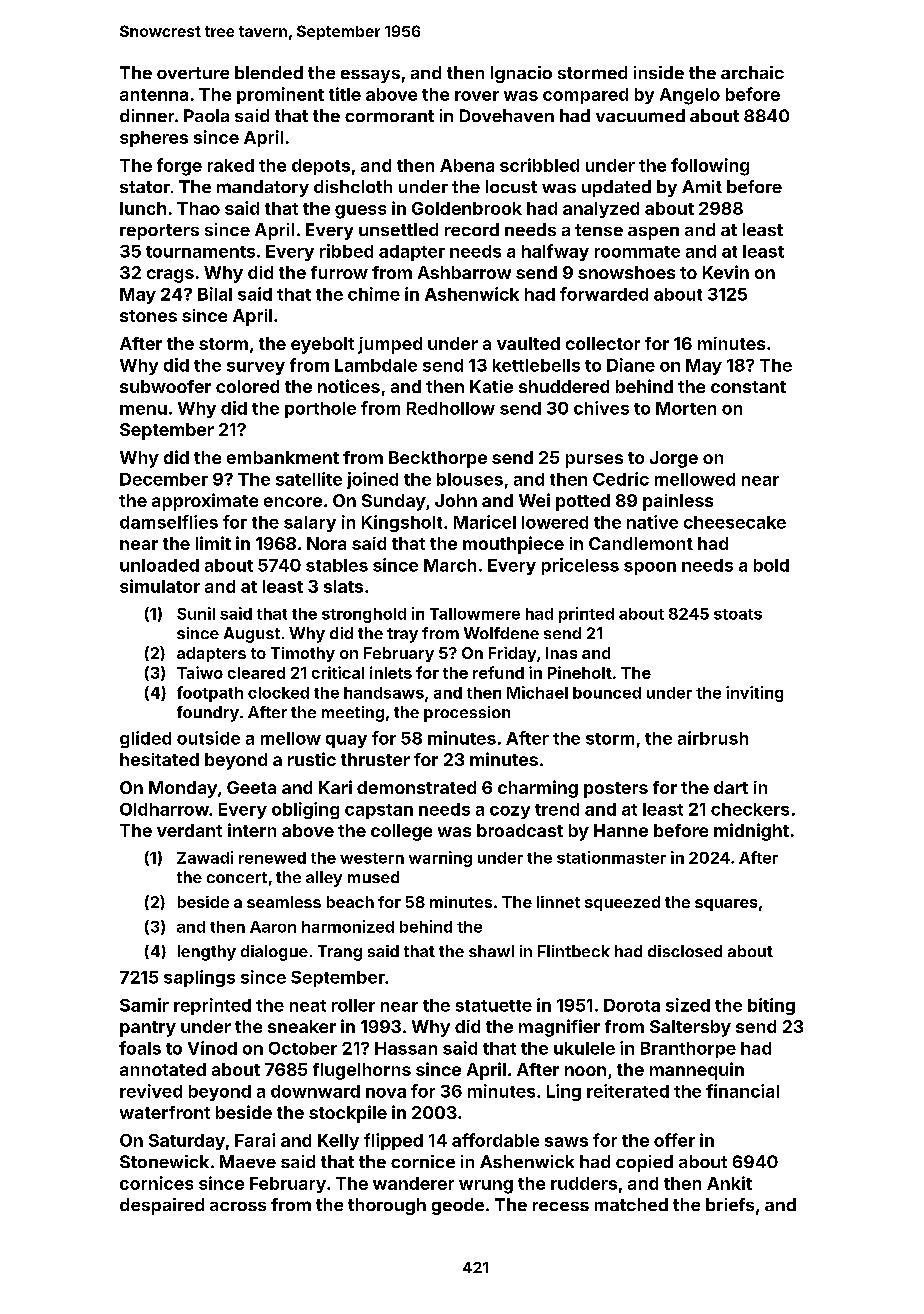 This screenshot has width=924, height=1314. What do you see at coordinates (406, 1048) in the screenshot?
I see `Hassan` at bounding box center [406, 1048].
